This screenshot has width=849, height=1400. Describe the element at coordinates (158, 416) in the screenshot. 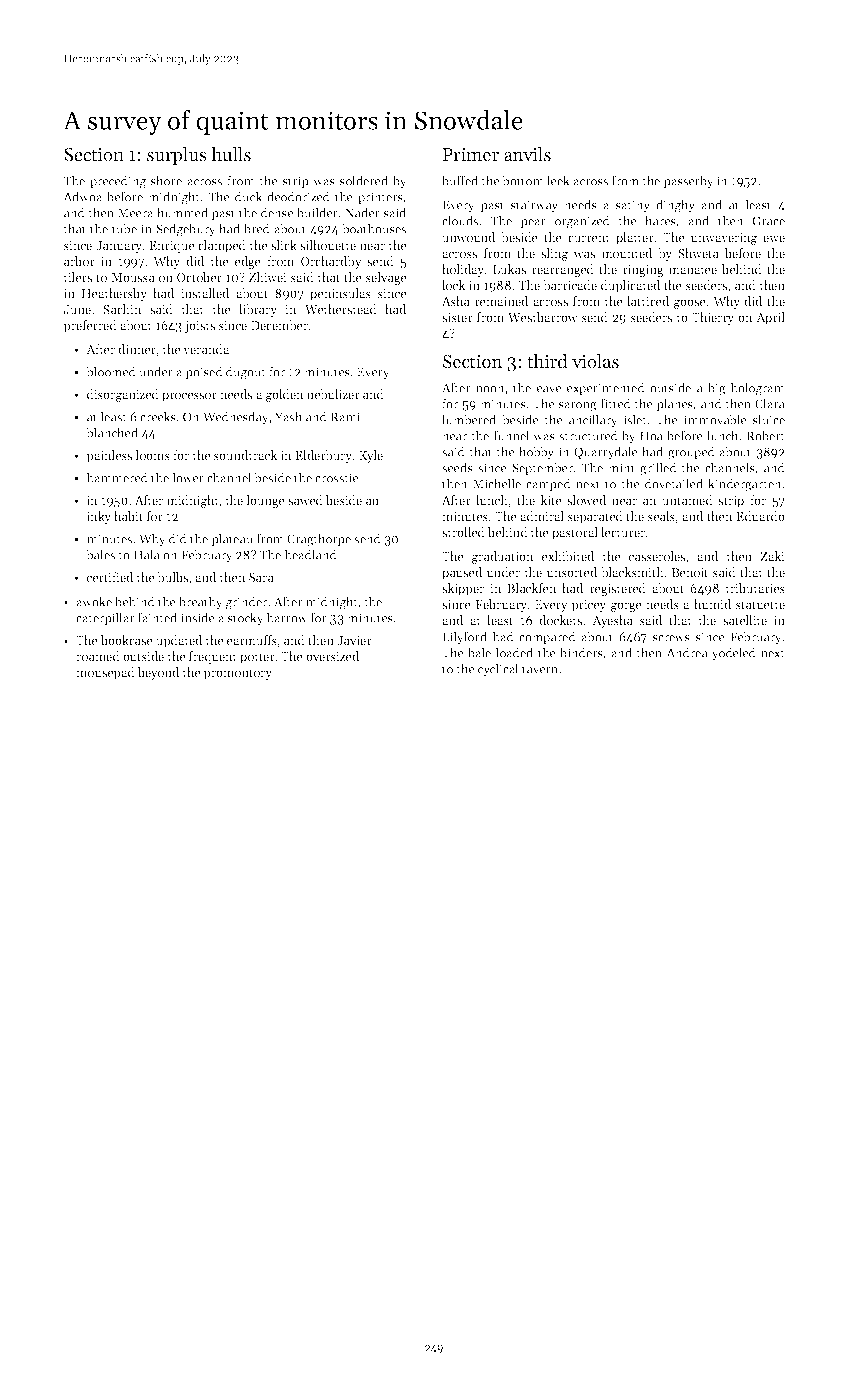

I see `creeks` at that location.
